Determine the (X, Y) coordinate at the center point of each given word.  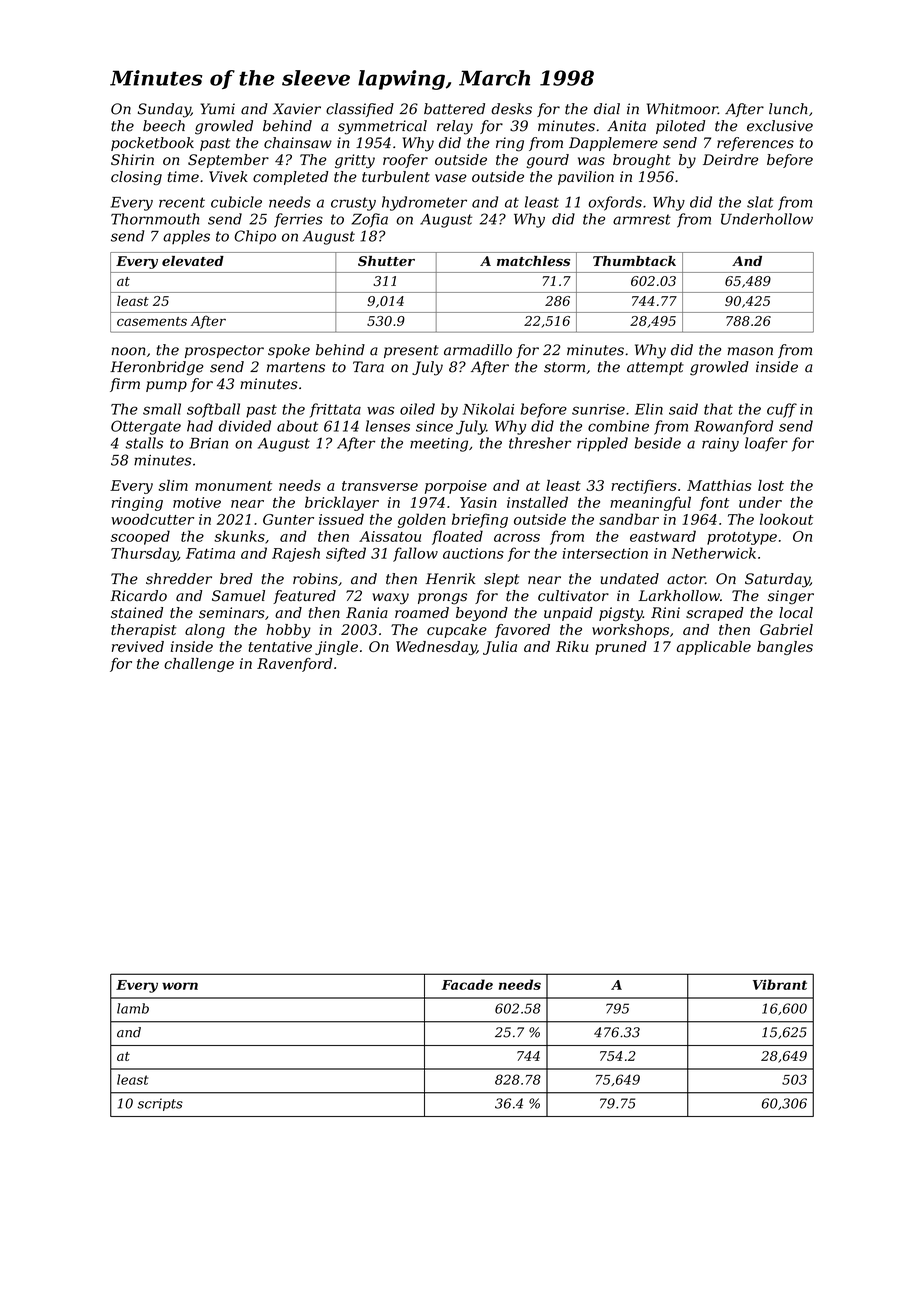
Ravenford (295, 665)
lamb (133, 1008)
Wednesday (436, 648)
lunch (788, 109)
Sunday (164, 110)
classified (360, 110)
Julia (500, 648)
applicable (714, 648)
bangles (785, 648)
